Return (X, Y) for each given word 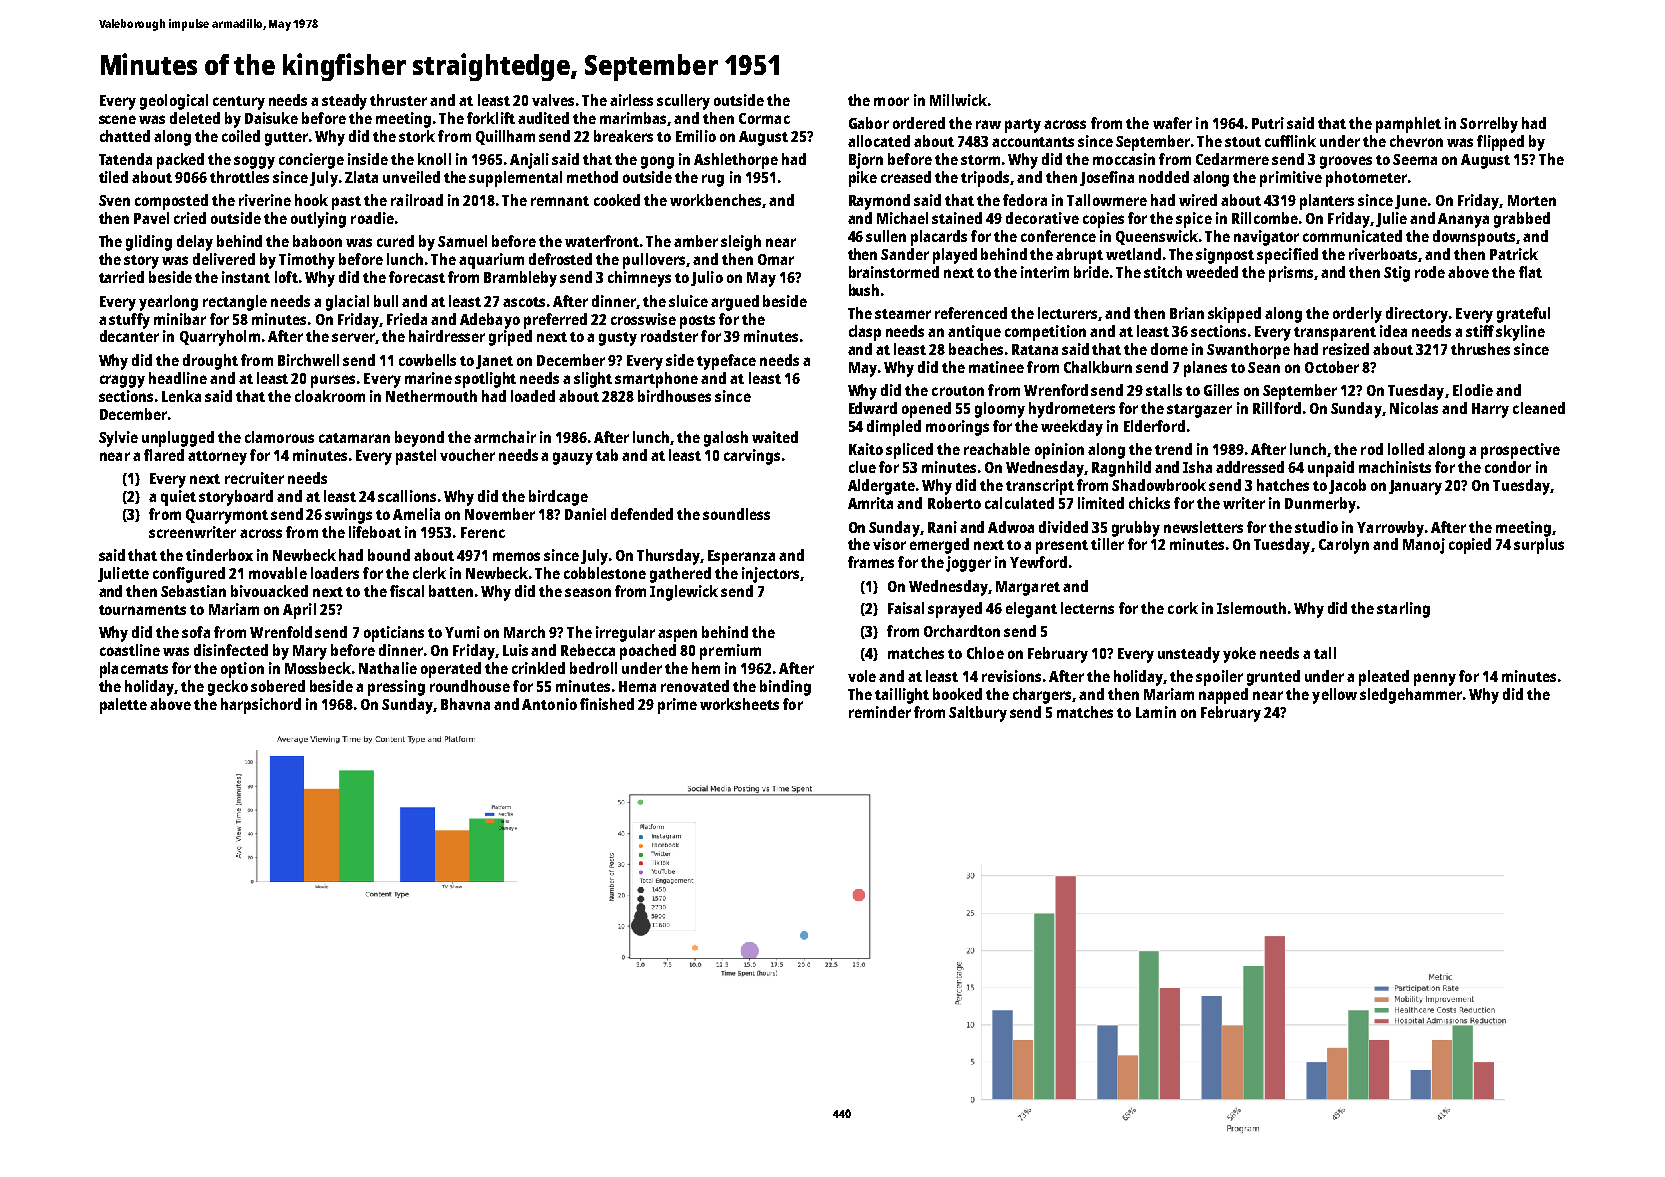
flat (1530, 272)
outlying (318, 220)
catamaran (354, 438)
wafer (1172, 123)
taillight (902, 696)
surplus (1539, 546)
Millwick (958, 100)
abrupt (1079, 256)
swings (348, 516)
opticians (394, 634)
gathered (680, 575)
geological (174, 102)
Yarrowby (1390, 529)
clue (862, 467)
